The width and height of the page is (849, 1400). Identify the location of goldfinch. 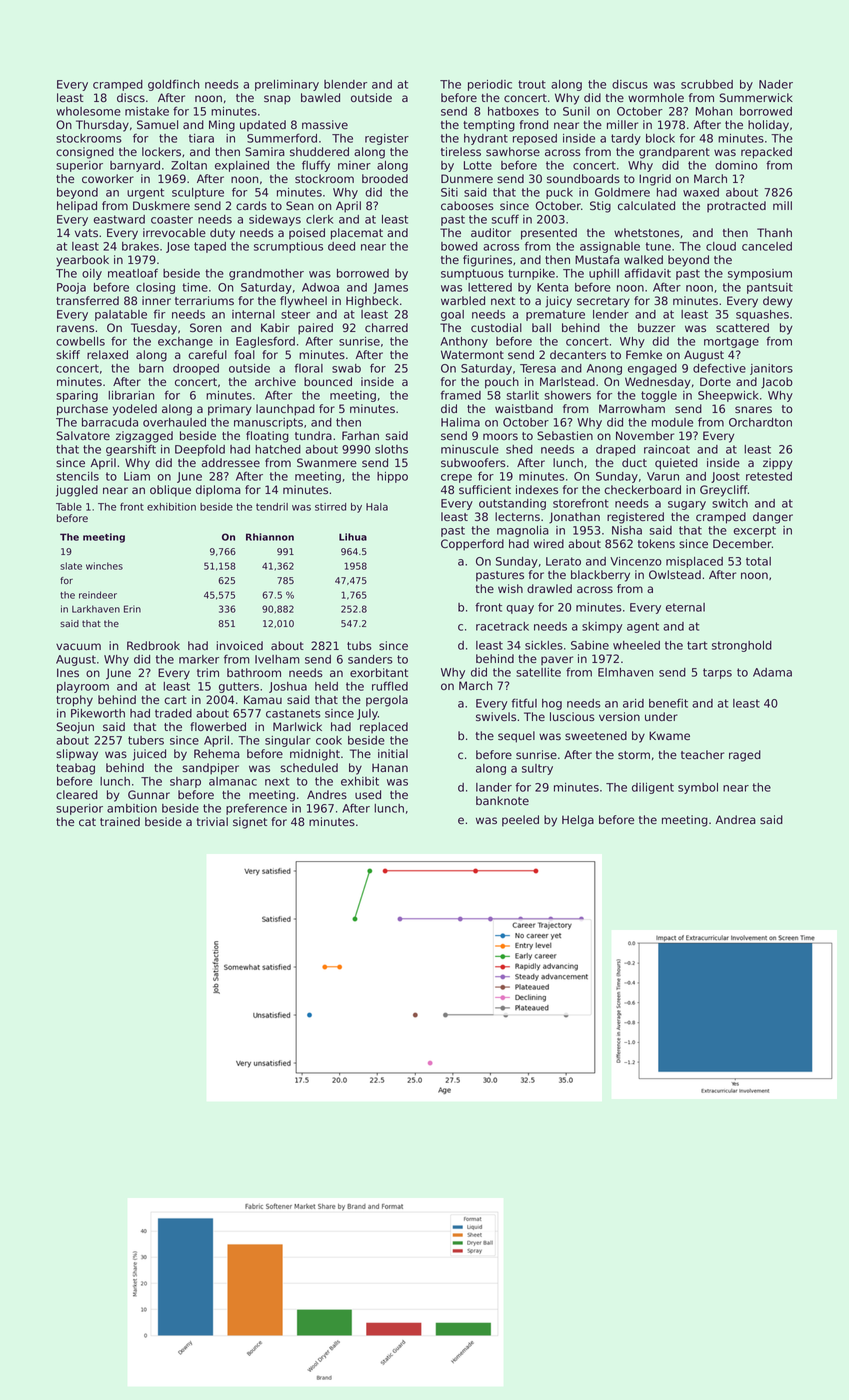
(173, 85).
